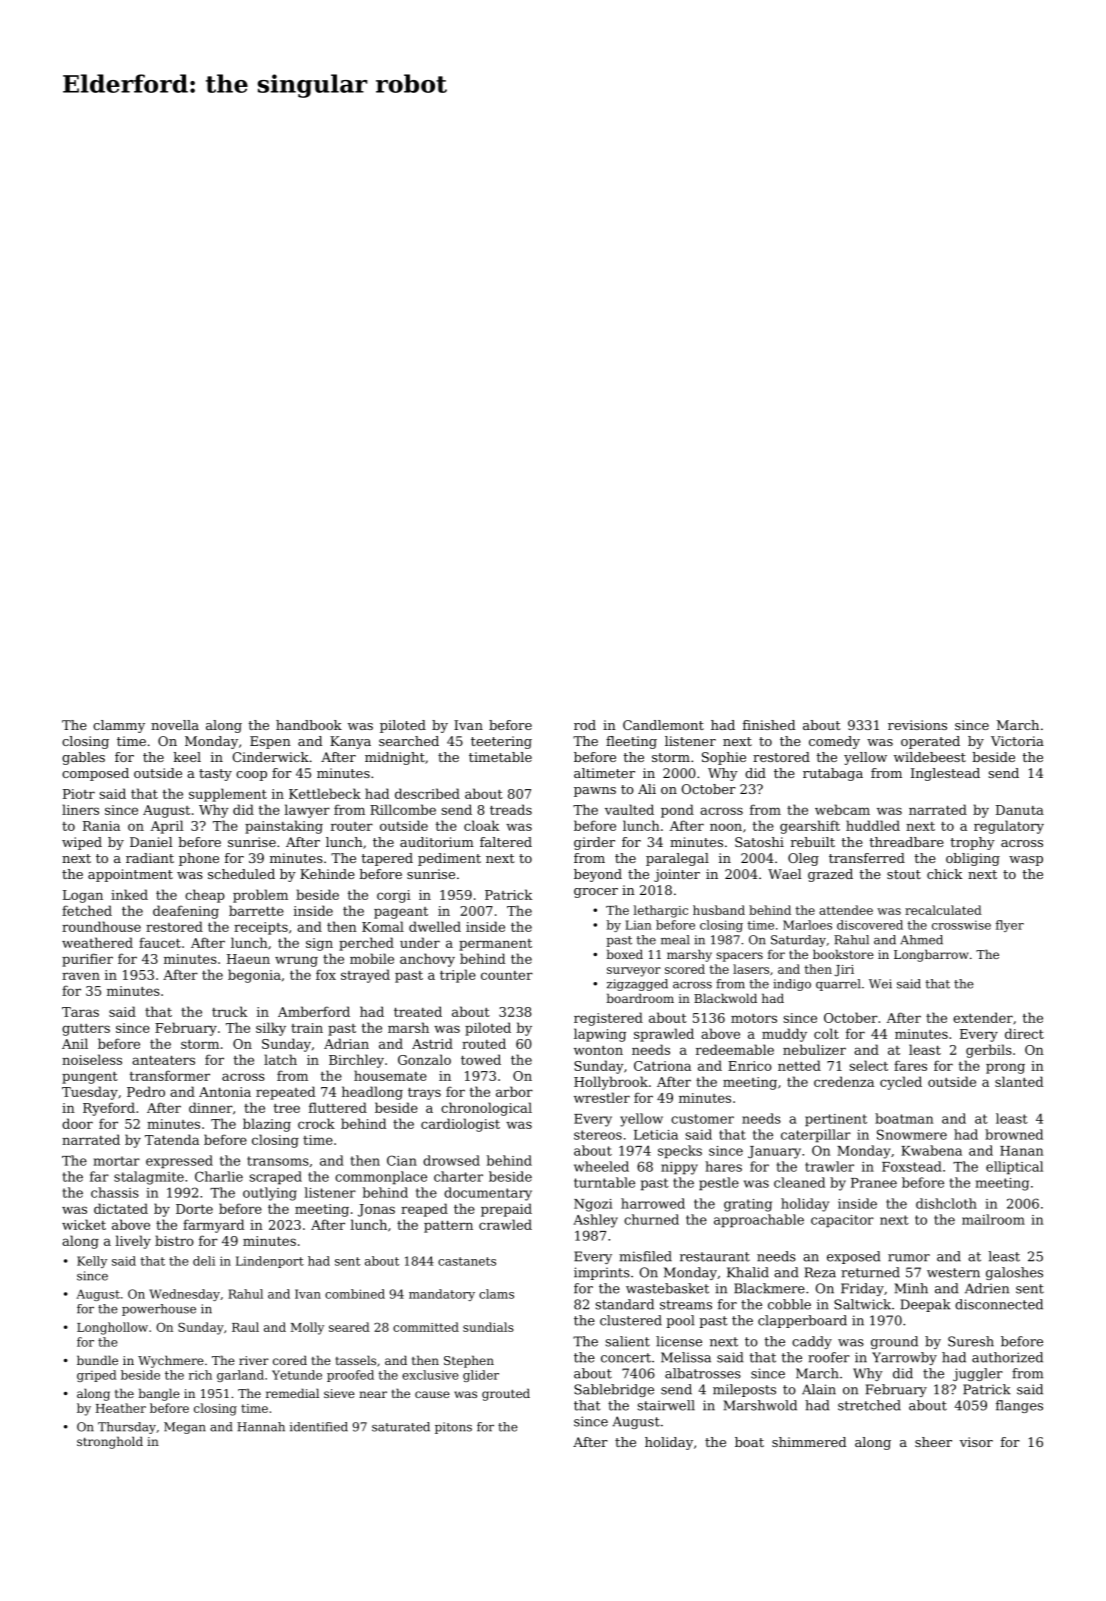 This screenshot has width=1106, height=1601. Describe the element at coordinates (80, 809) in the screenshot. I see `liners` at that location.
